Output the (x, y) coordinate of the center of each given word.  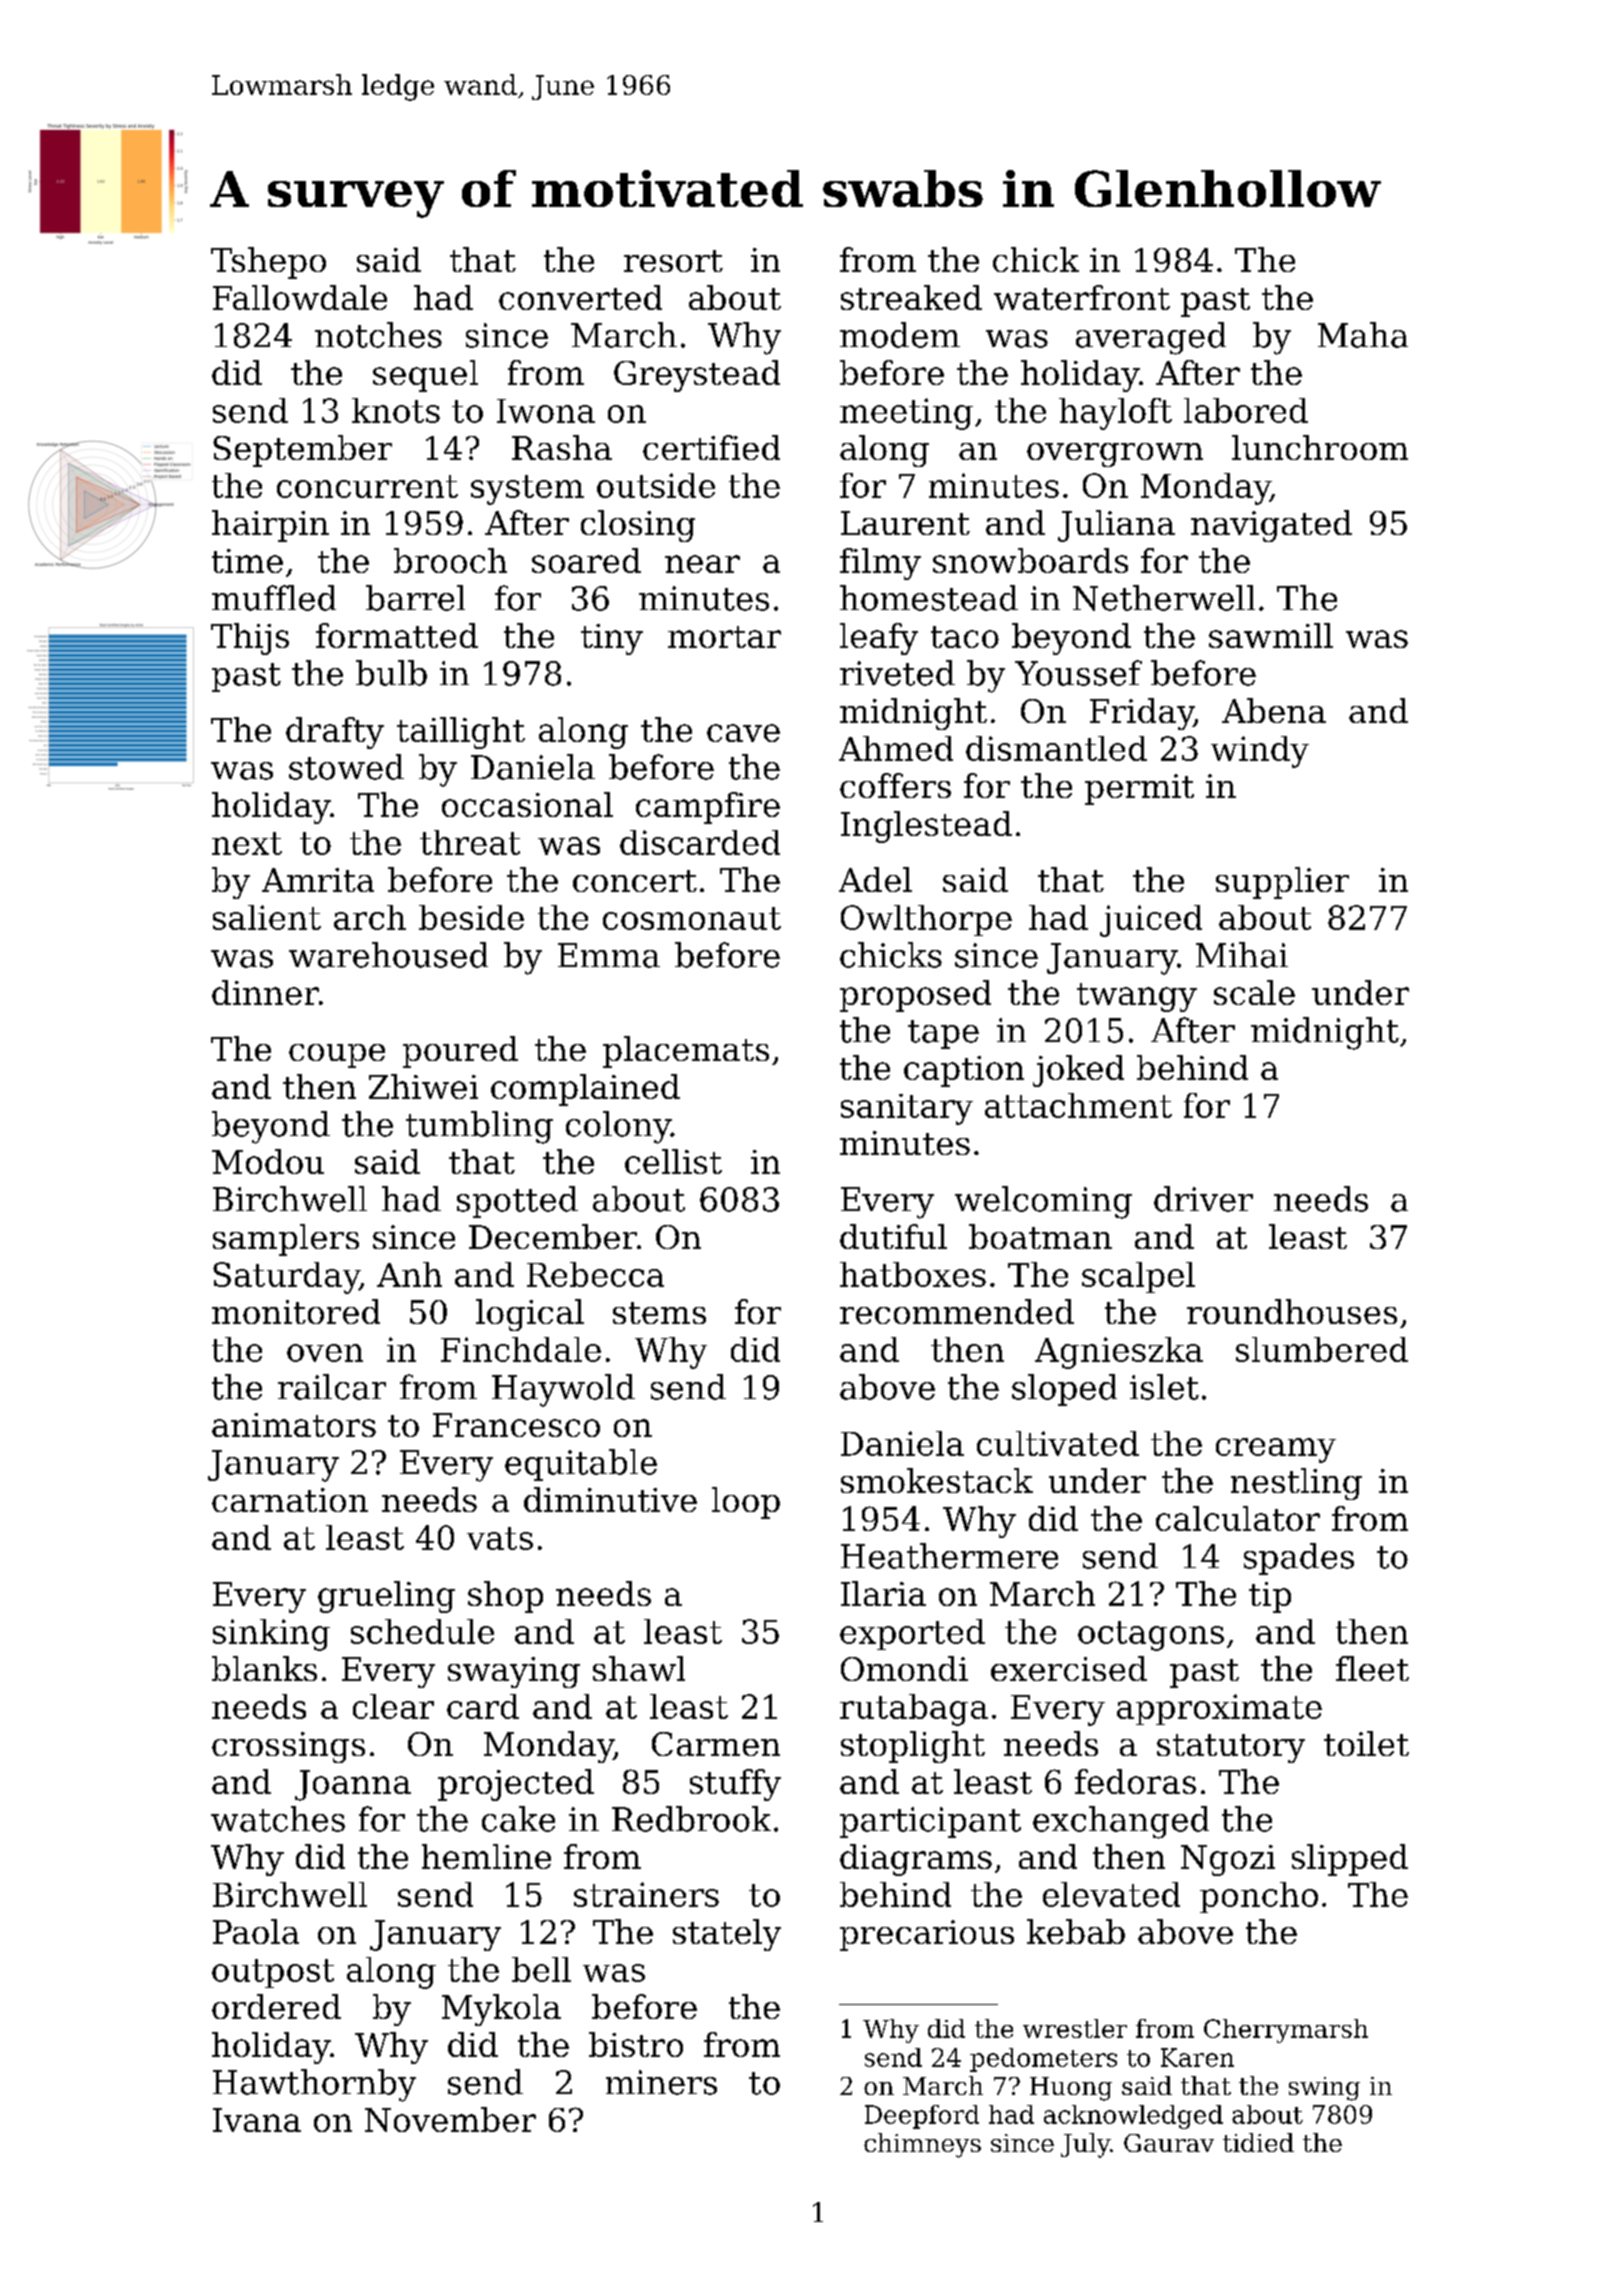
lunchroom (1320, 447)
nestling (1296, 1484)
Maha (1363, 335)
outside (656, 485)
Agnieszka (1119, 1353)
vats (500, 1538)
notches (378, 335)
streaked (911, 297)
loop (746, 1503)
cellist (673, 1161)
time (247, 561)
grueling (386, 1597)
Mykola (501, 2010)
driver (1203, 1199)
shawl (639, 1668)
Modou (268, 1161)
